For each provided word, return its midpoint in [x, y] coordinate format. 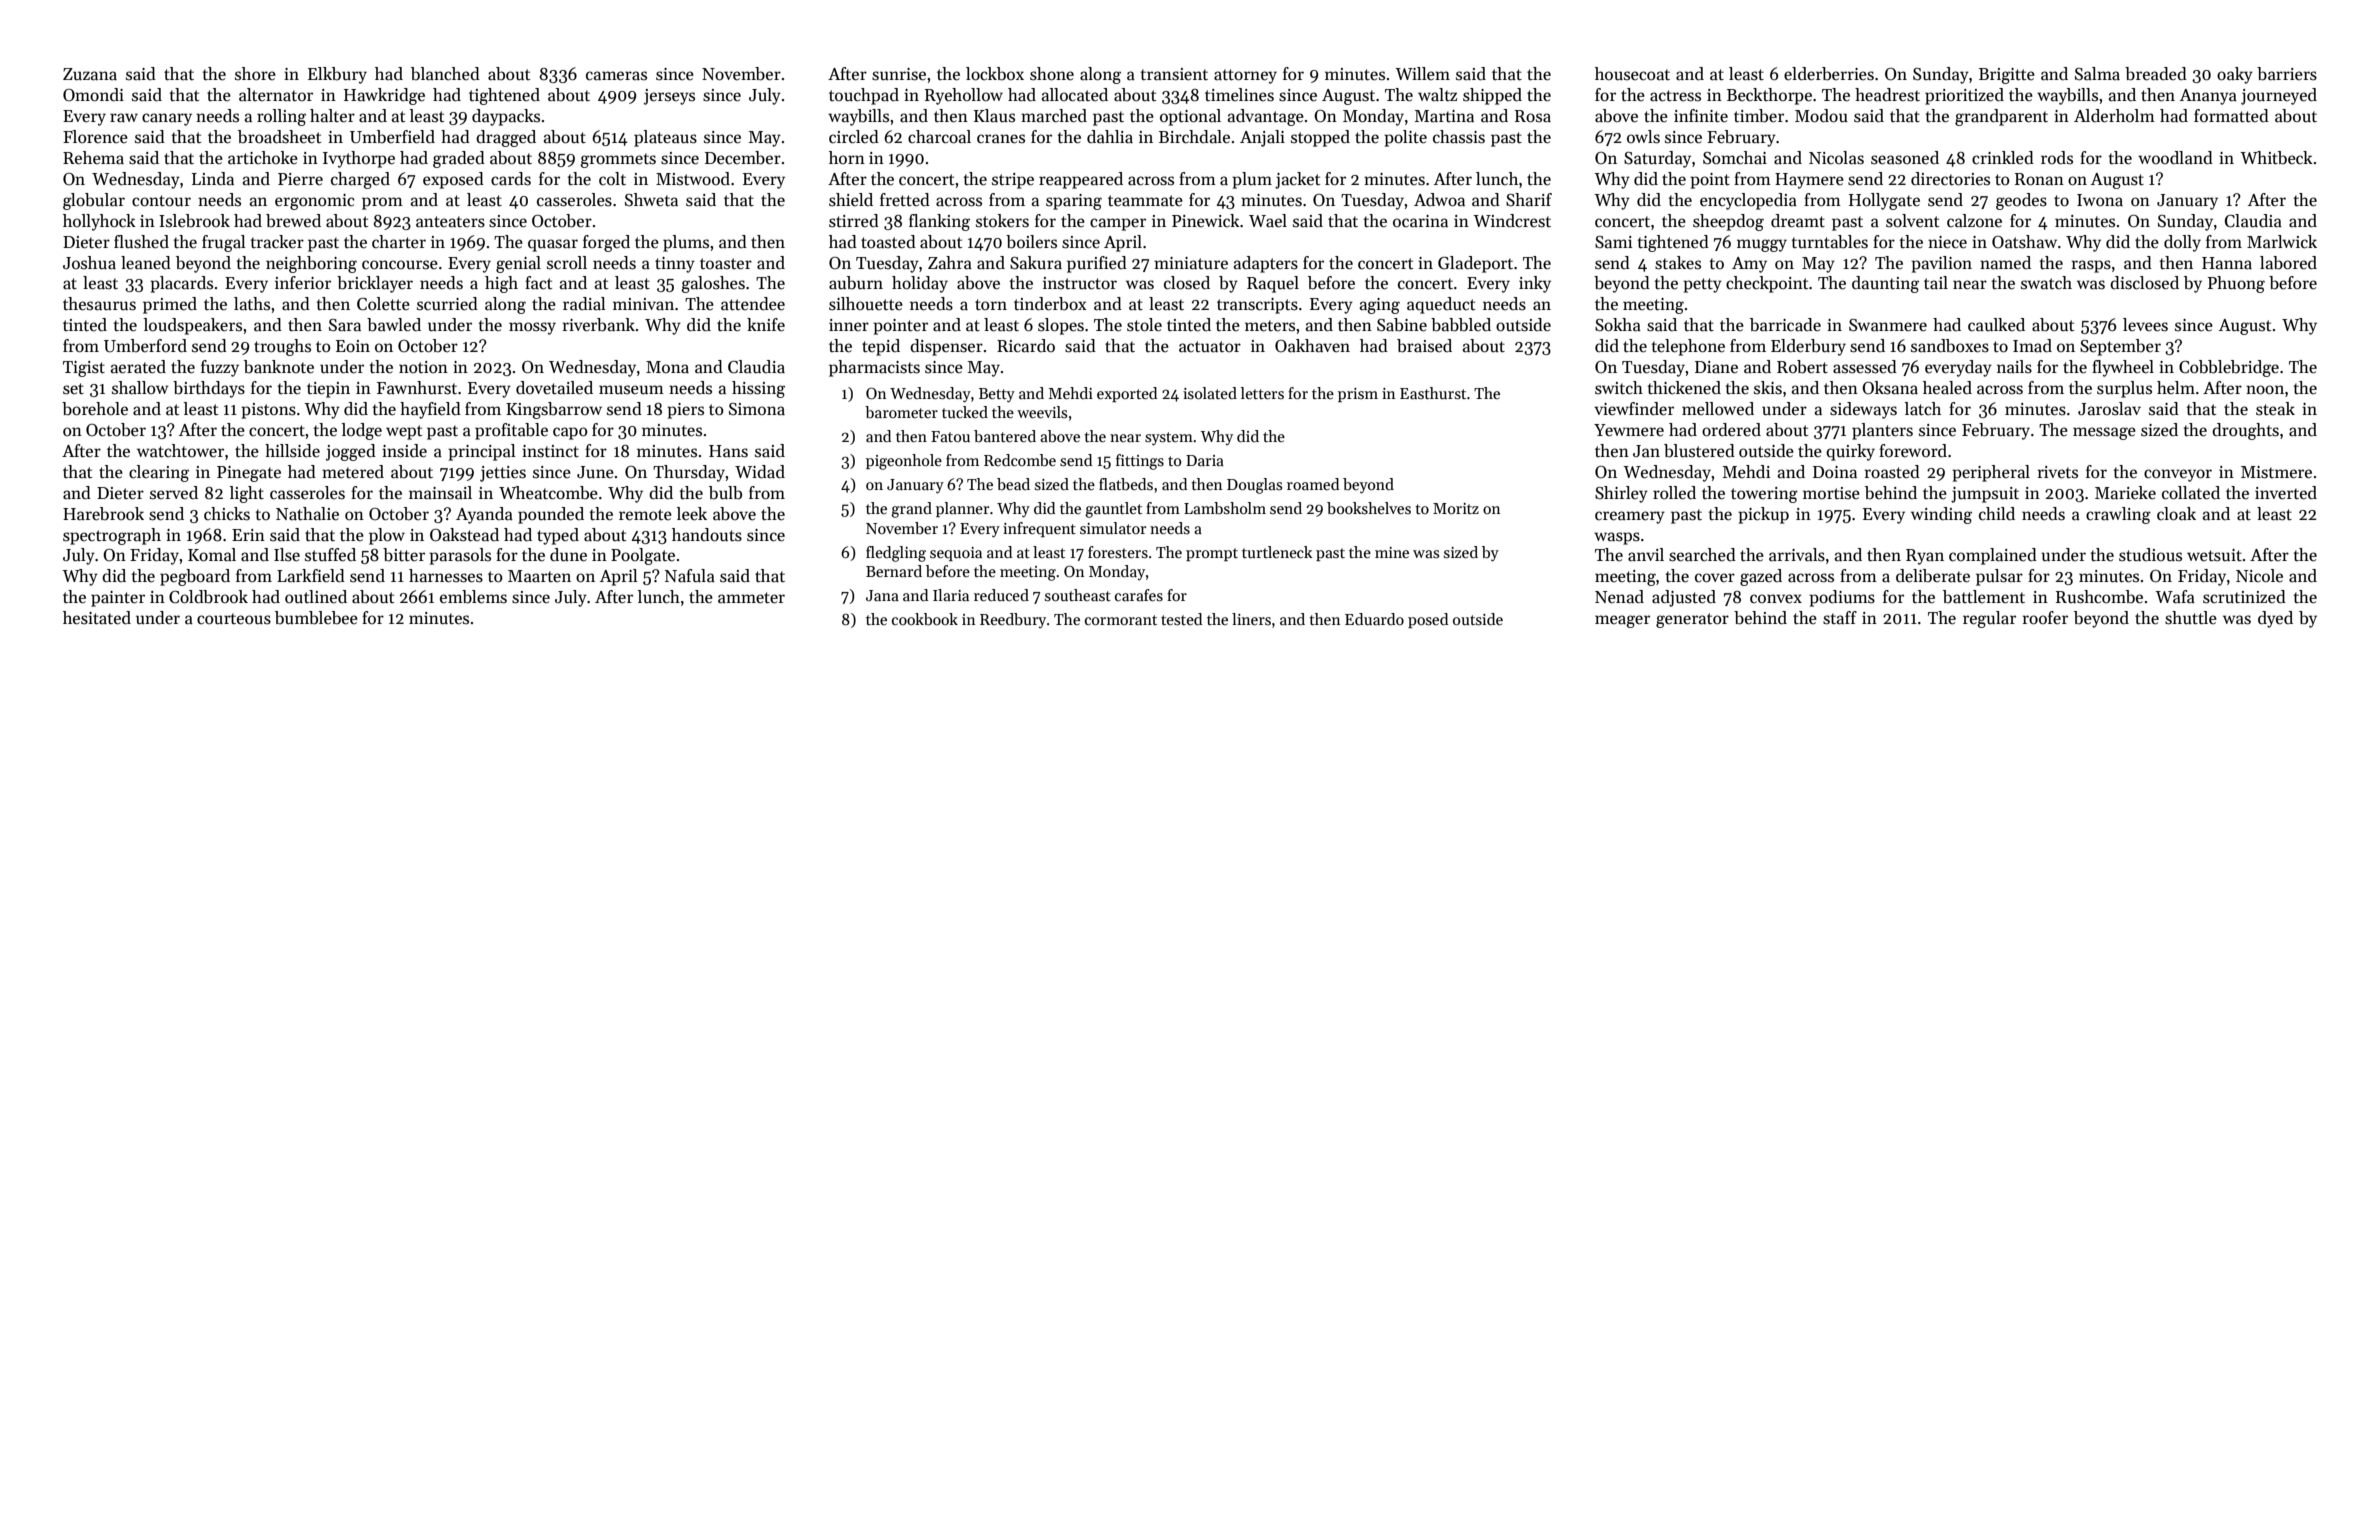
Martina [1444, 116]
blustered [1699, 451]
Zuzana [90, 74]
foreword [1913, 451]
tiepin [328, 390]
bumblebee [316, 618]
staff [1840, 618]
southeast [1078, 595]
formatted [2231, 116]
